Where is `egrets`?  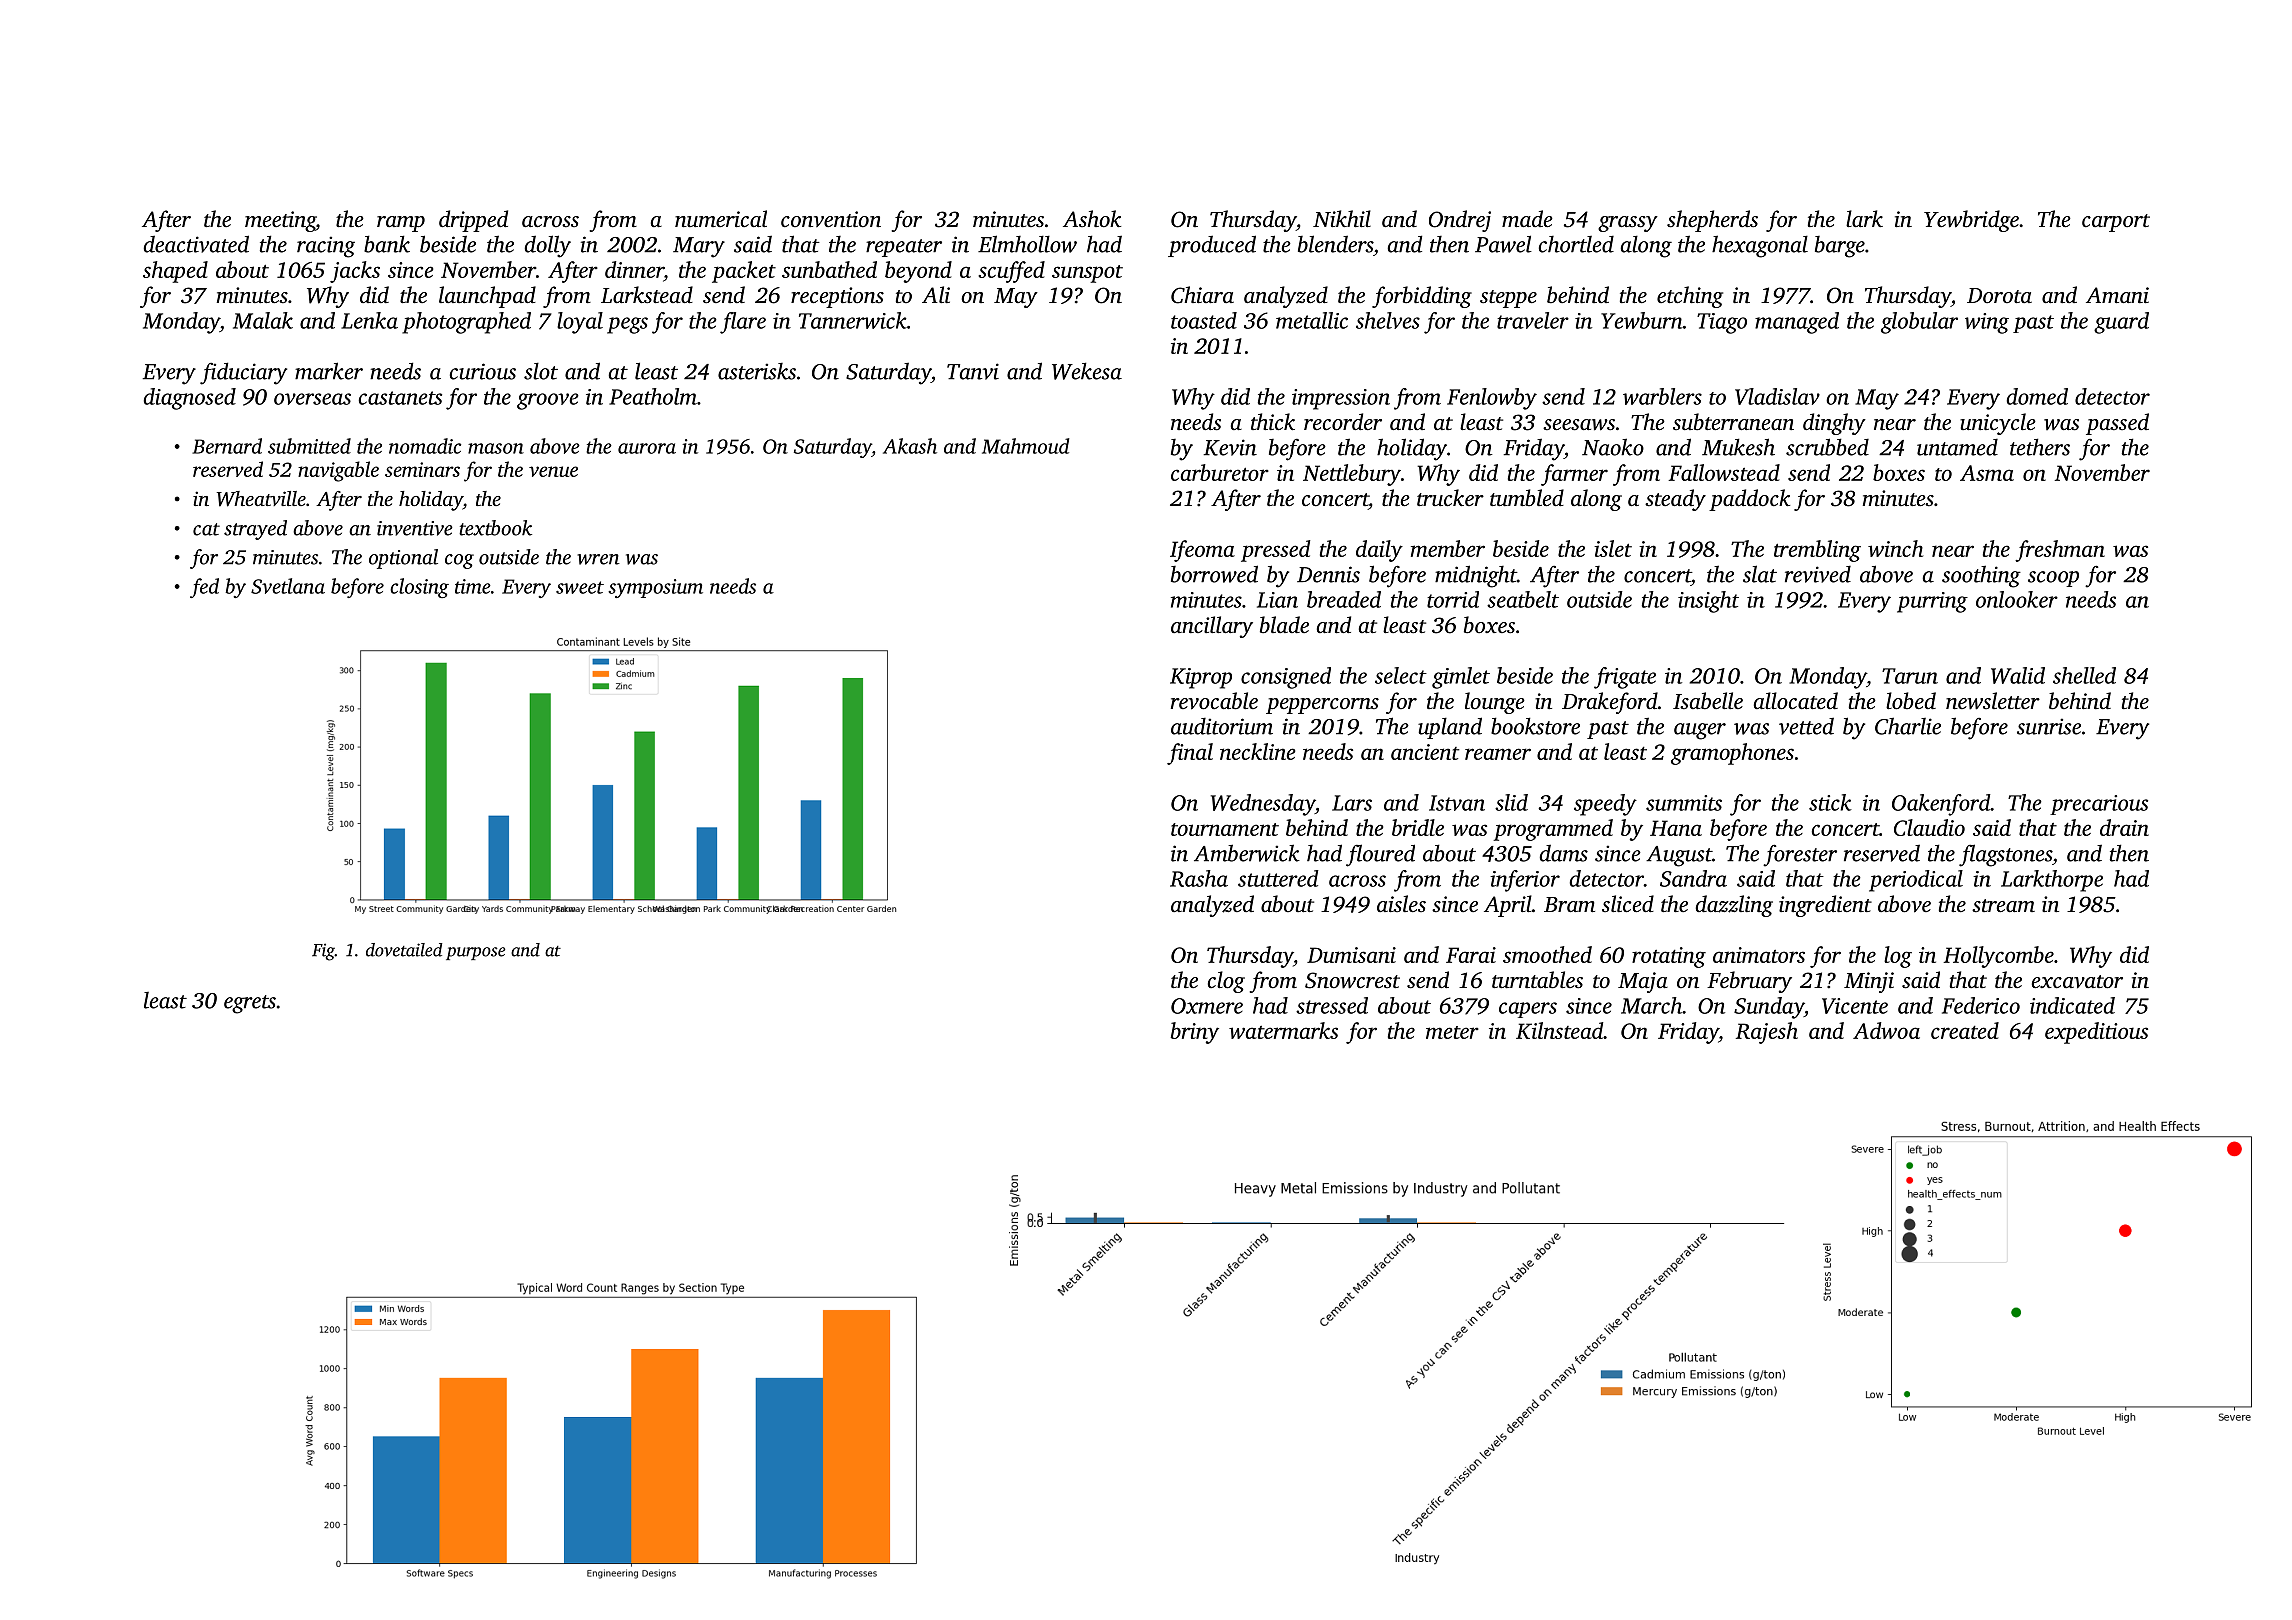
egrets is located at coordinates (250, 1004).
